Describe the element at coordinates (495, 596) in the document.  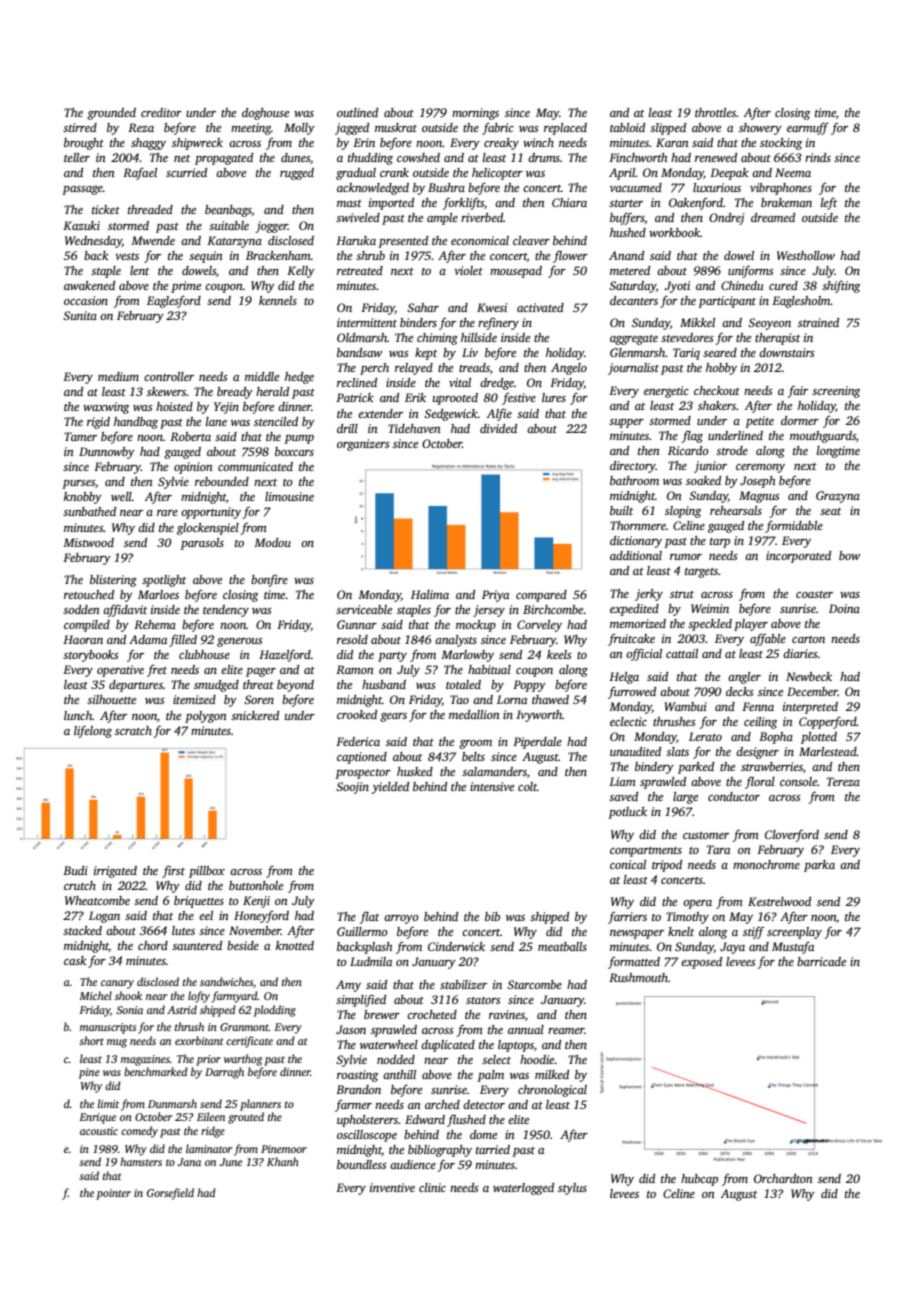
I see `Priya` at that location.
